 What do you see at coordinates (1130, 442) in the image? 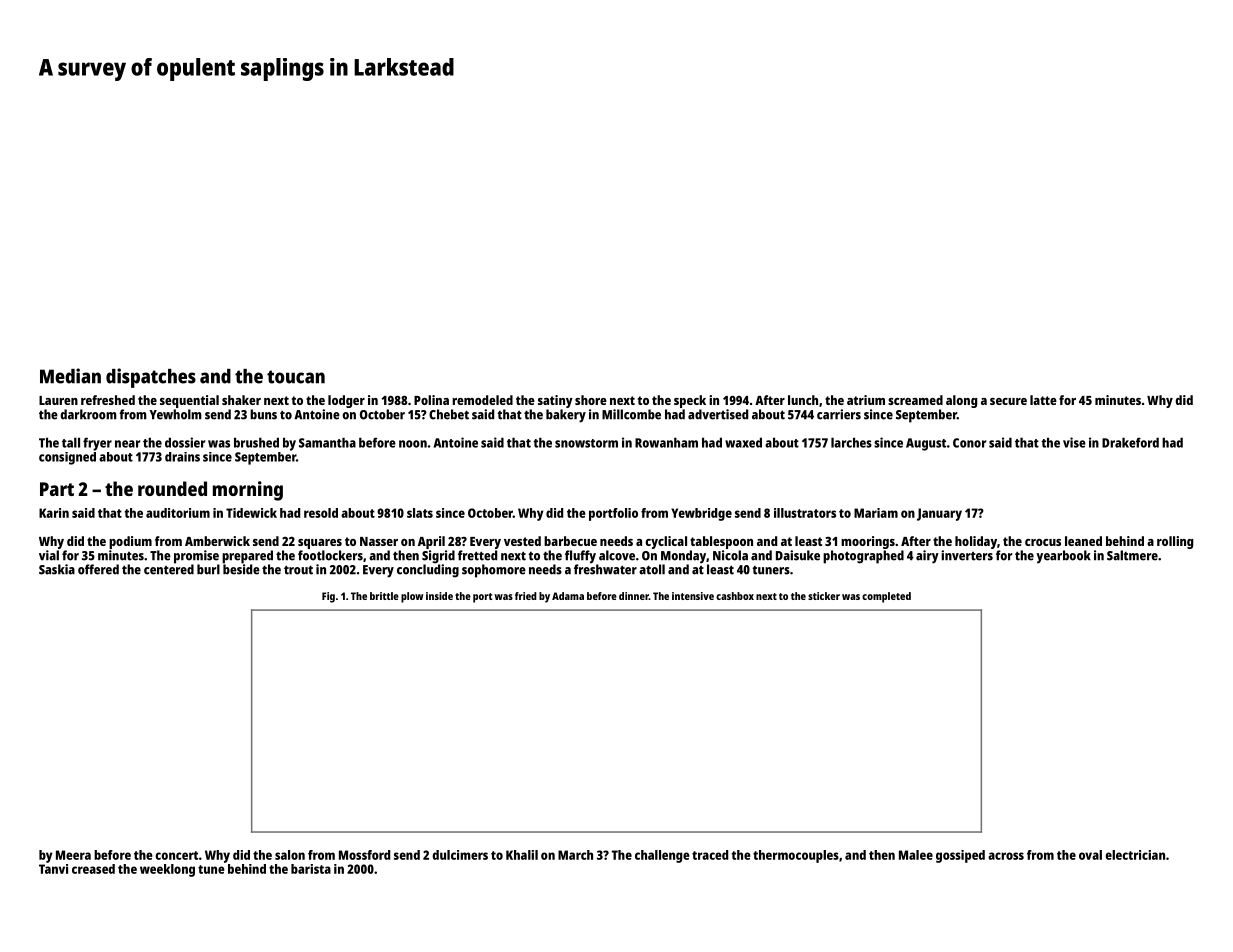
I see `Drakeford` at bounding box center [1130, 442].
